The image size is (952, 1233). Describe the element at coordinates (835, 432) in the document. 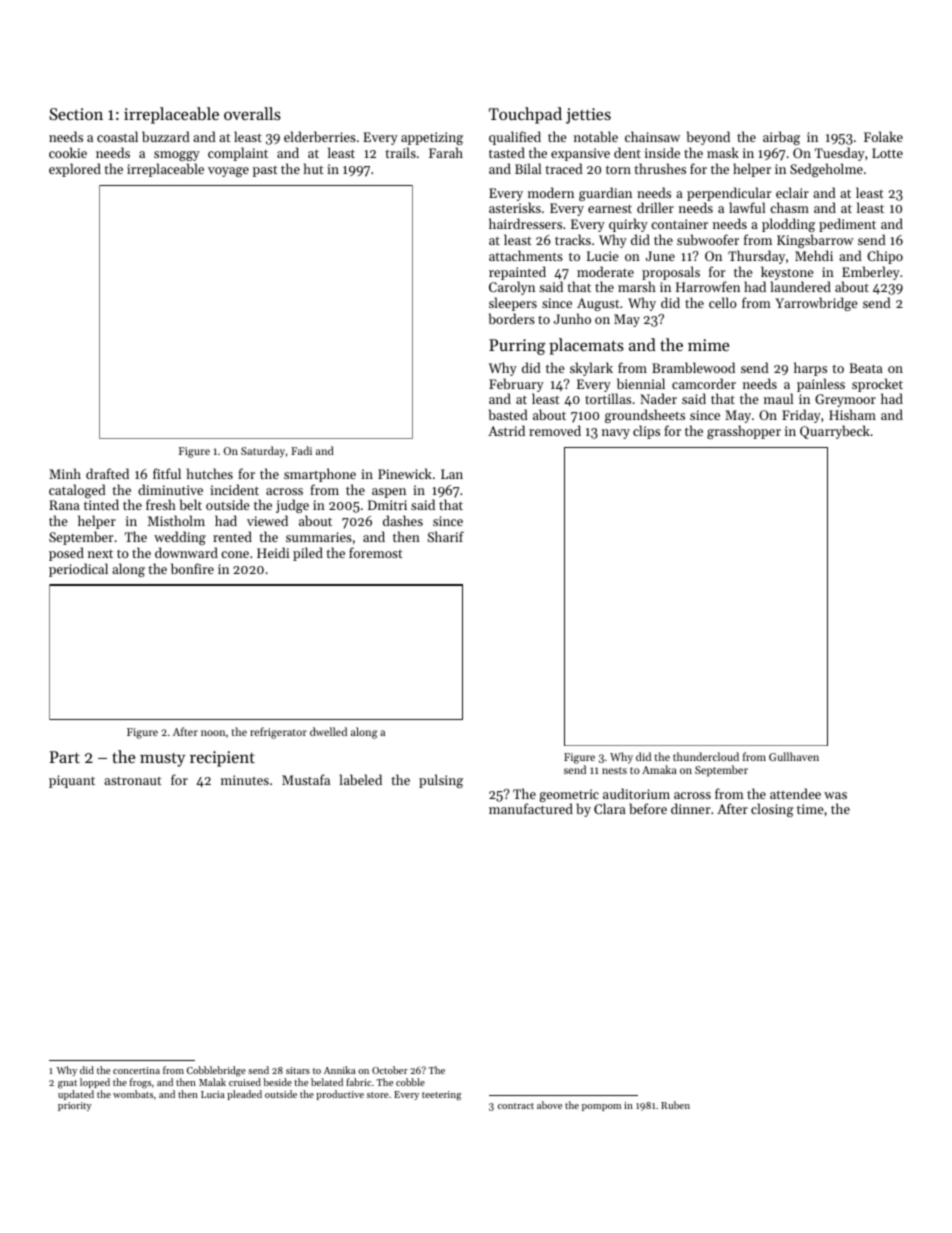

I see `Quarrybeck` at that location.
